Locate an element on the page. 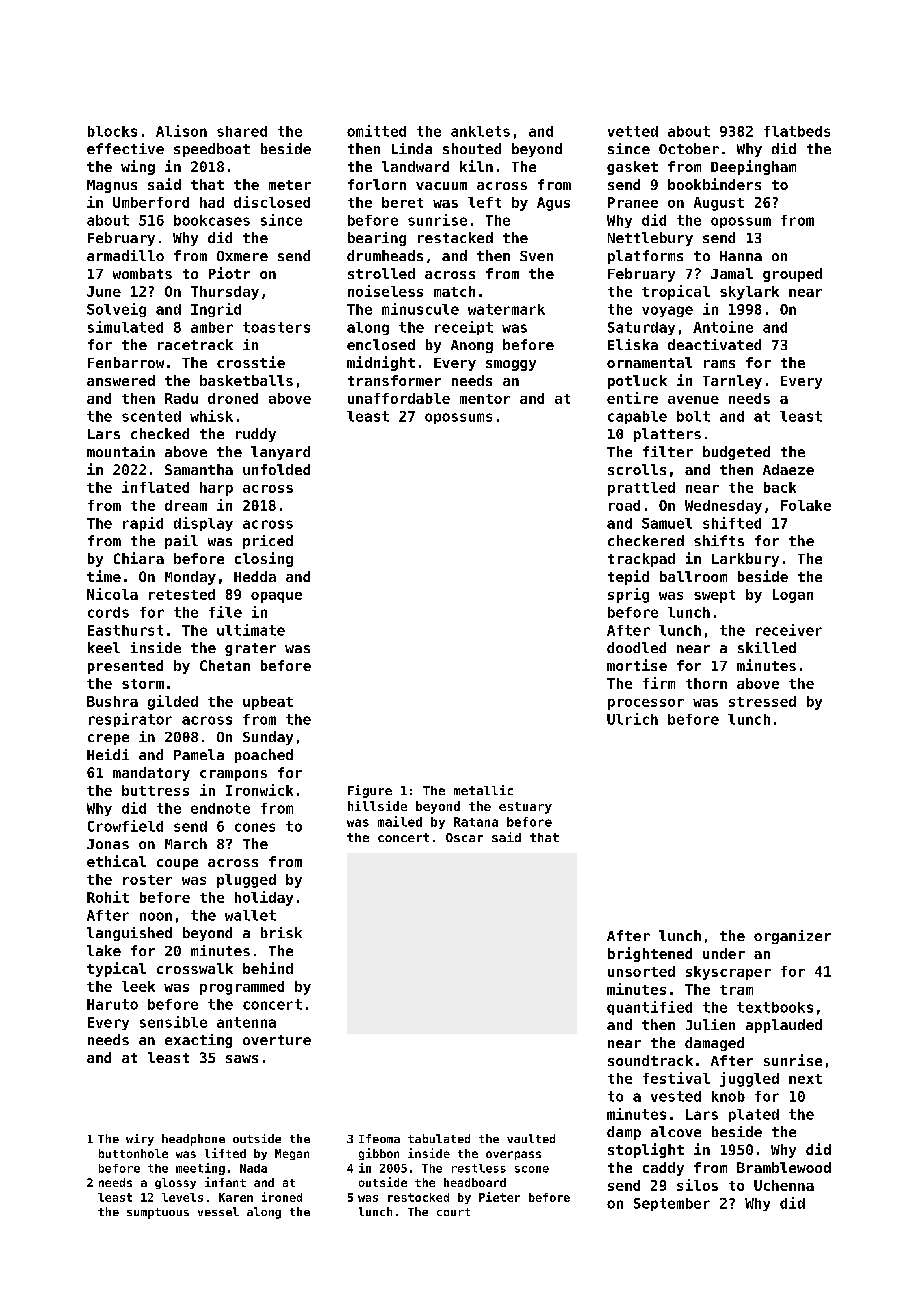 Image resolution: width=924 pixels, height=1308 pixels. restocked is located at coordinates (418, 1197).
